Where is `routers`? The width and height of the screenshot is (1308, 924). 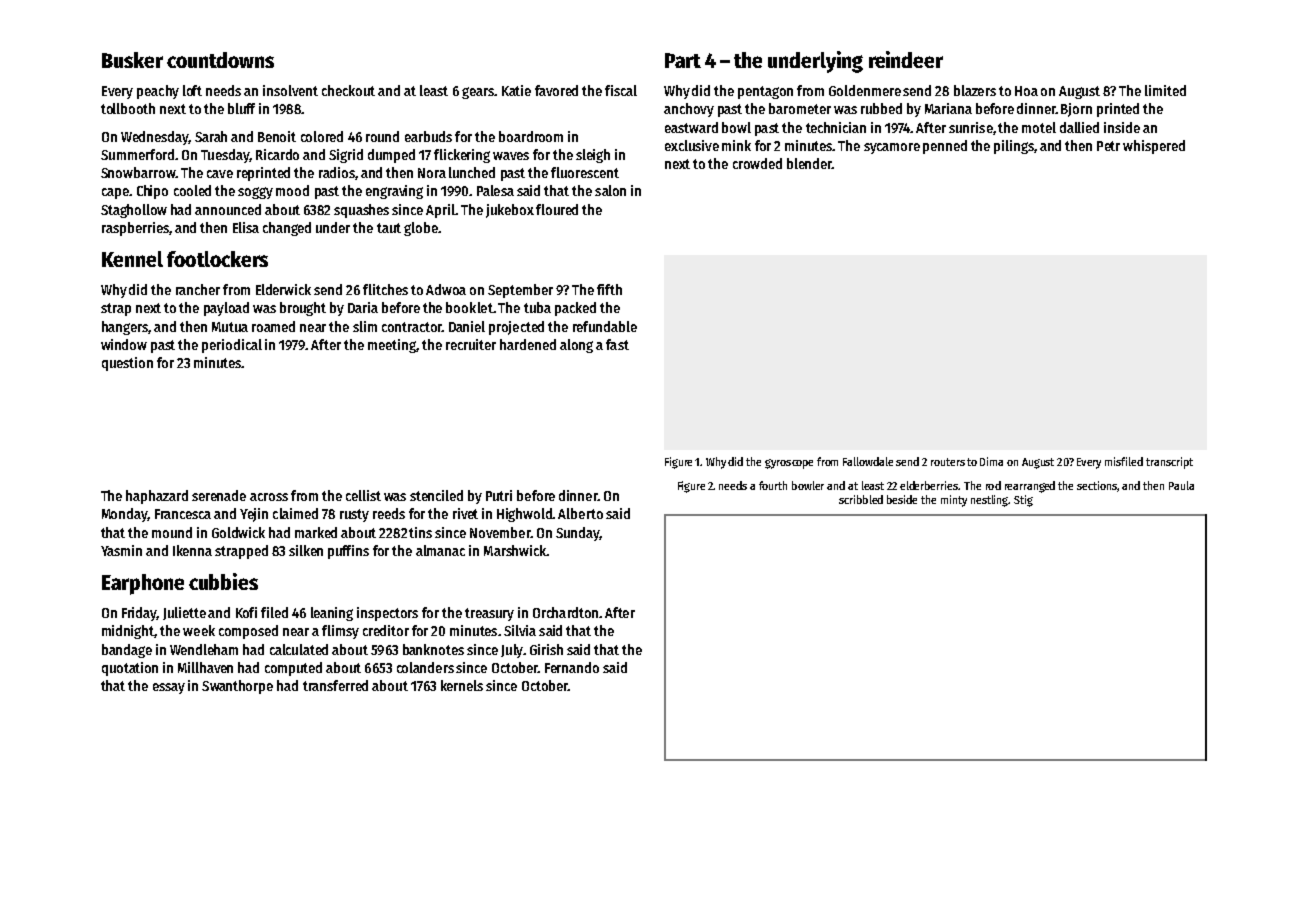 routers is located at coordinates (948, 462).
